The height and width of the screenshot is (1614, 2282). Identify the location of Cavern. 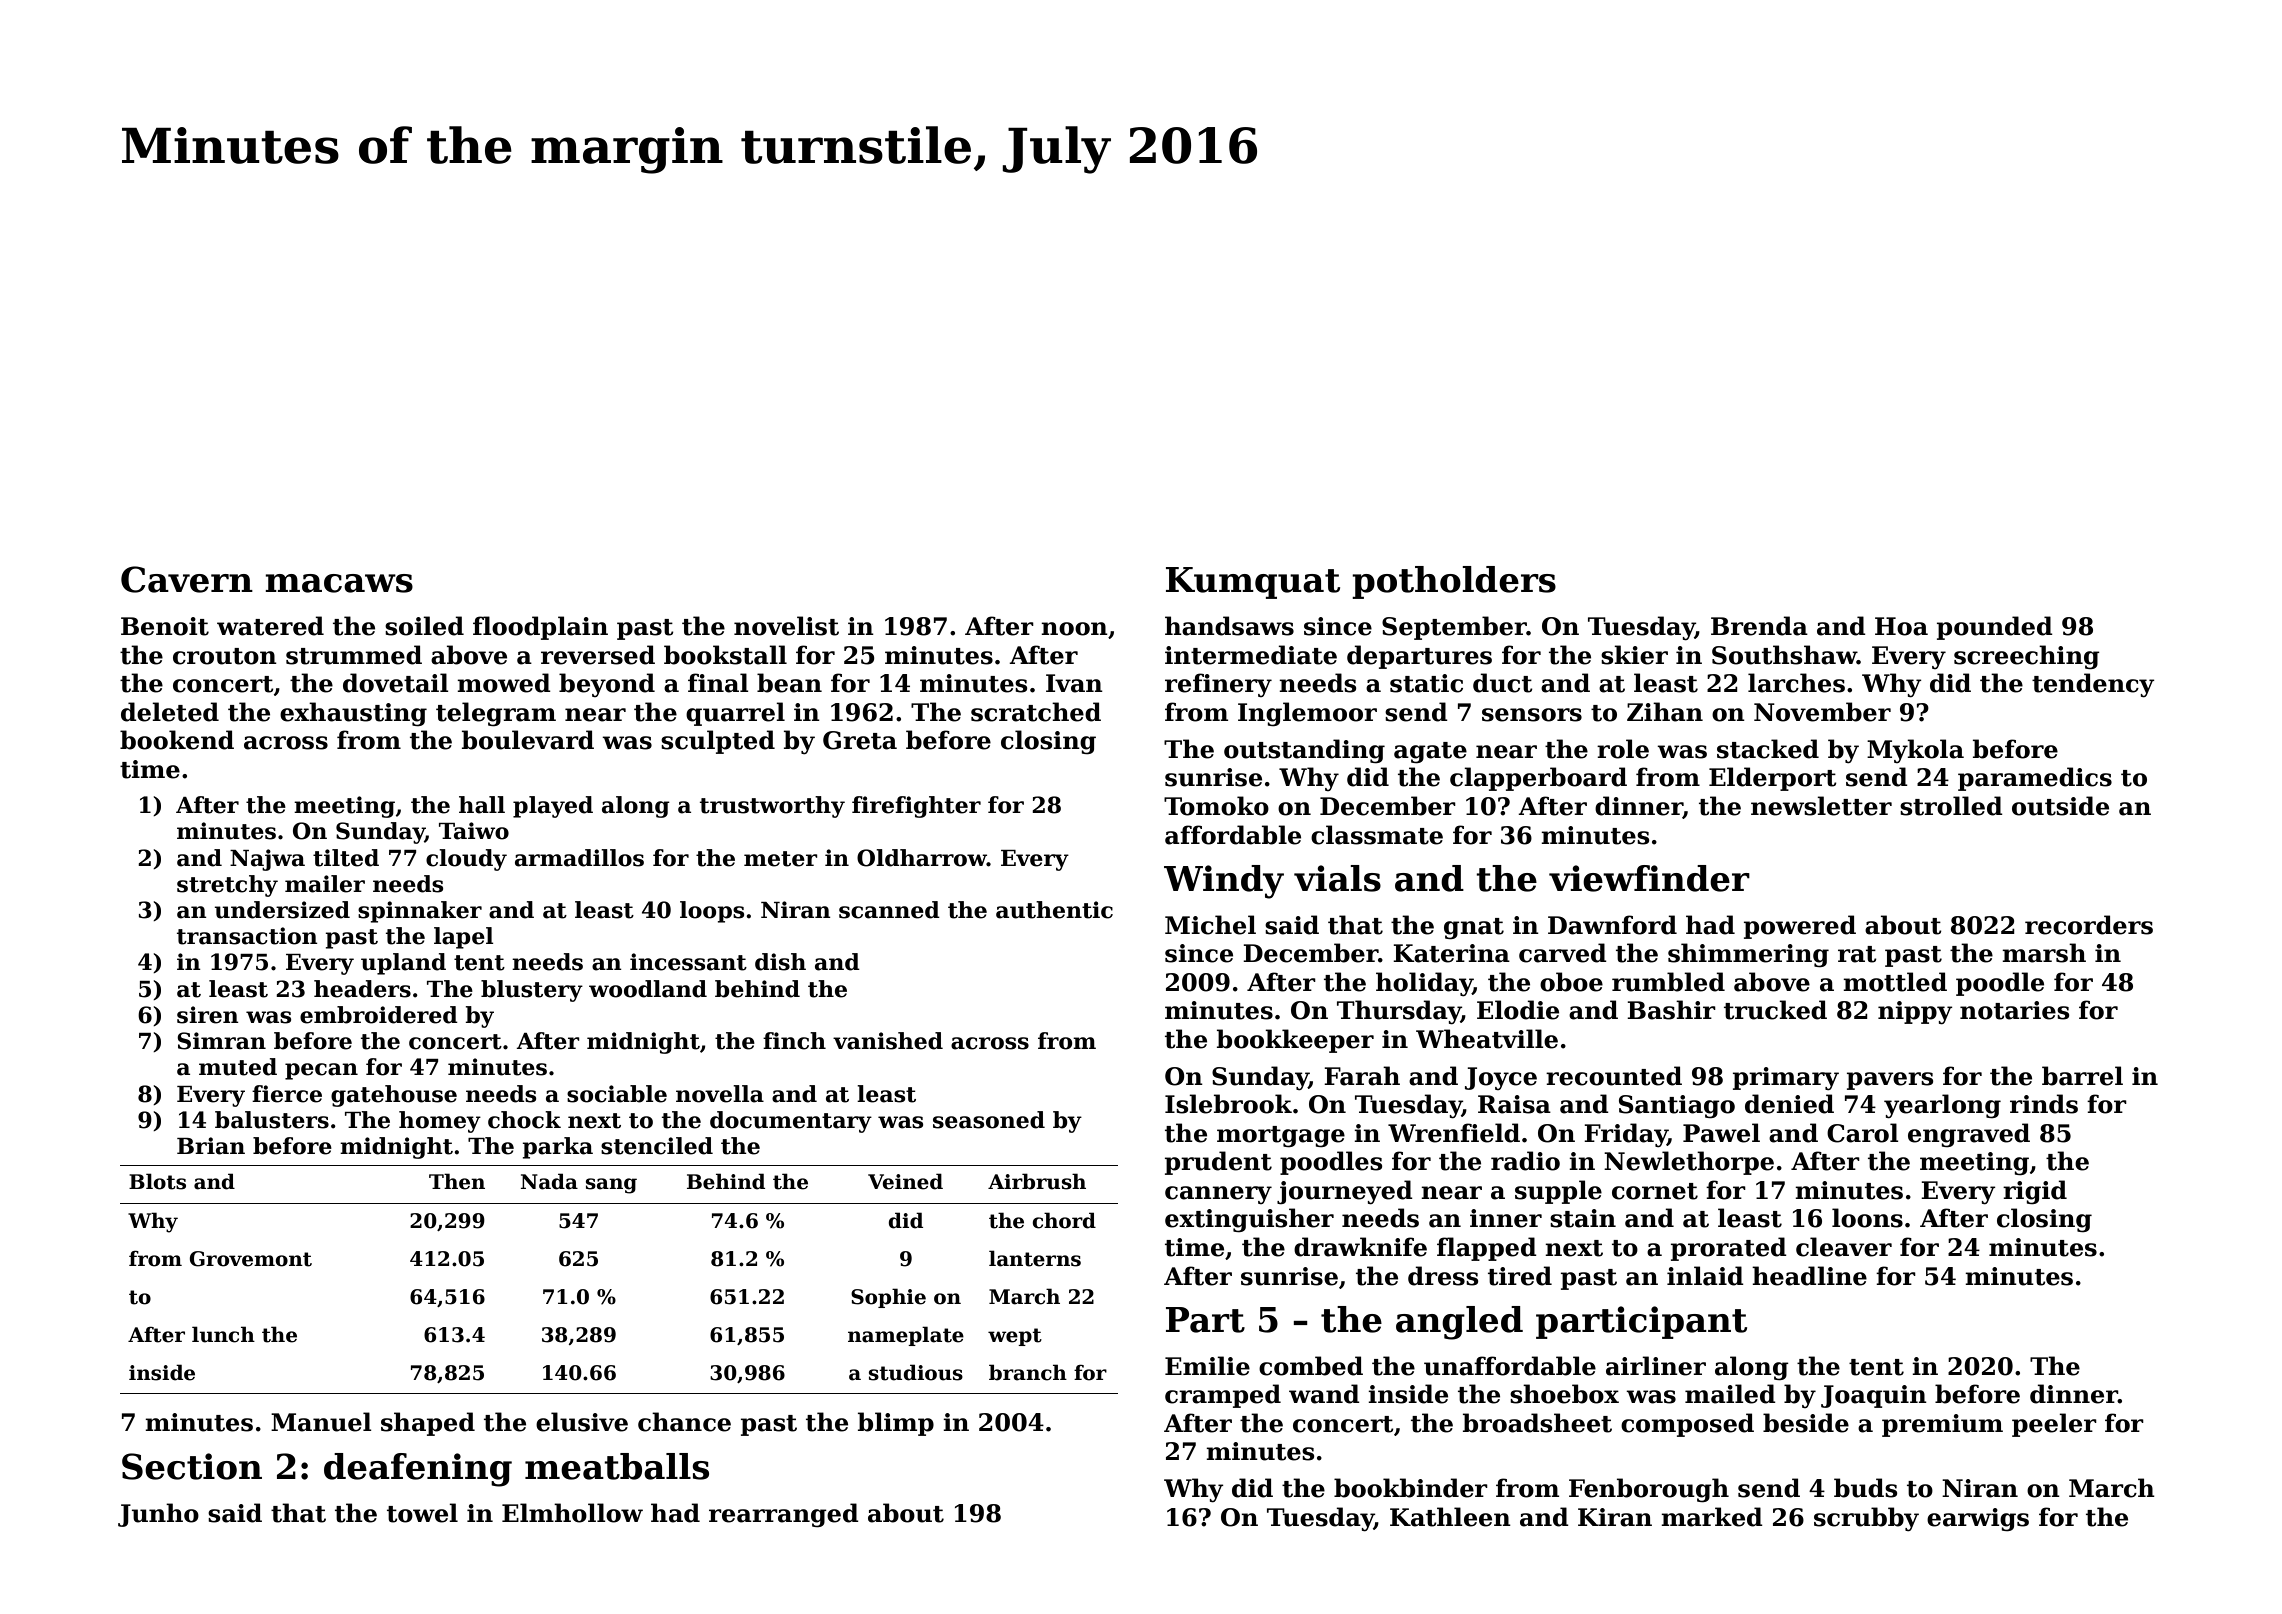
(187, 579).
